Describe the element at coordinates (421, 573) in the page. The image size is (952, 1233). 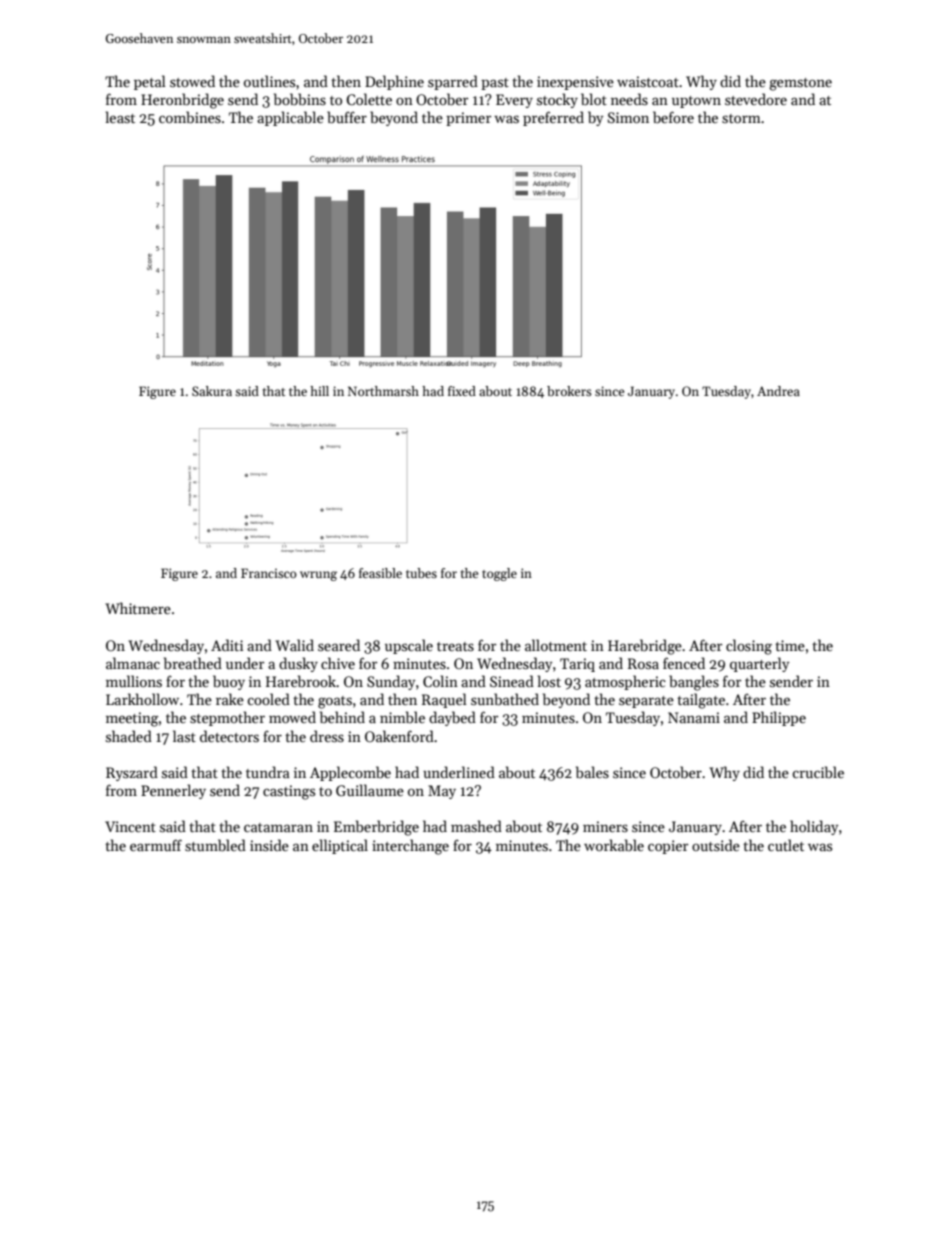
I see `tubes` at that location.
